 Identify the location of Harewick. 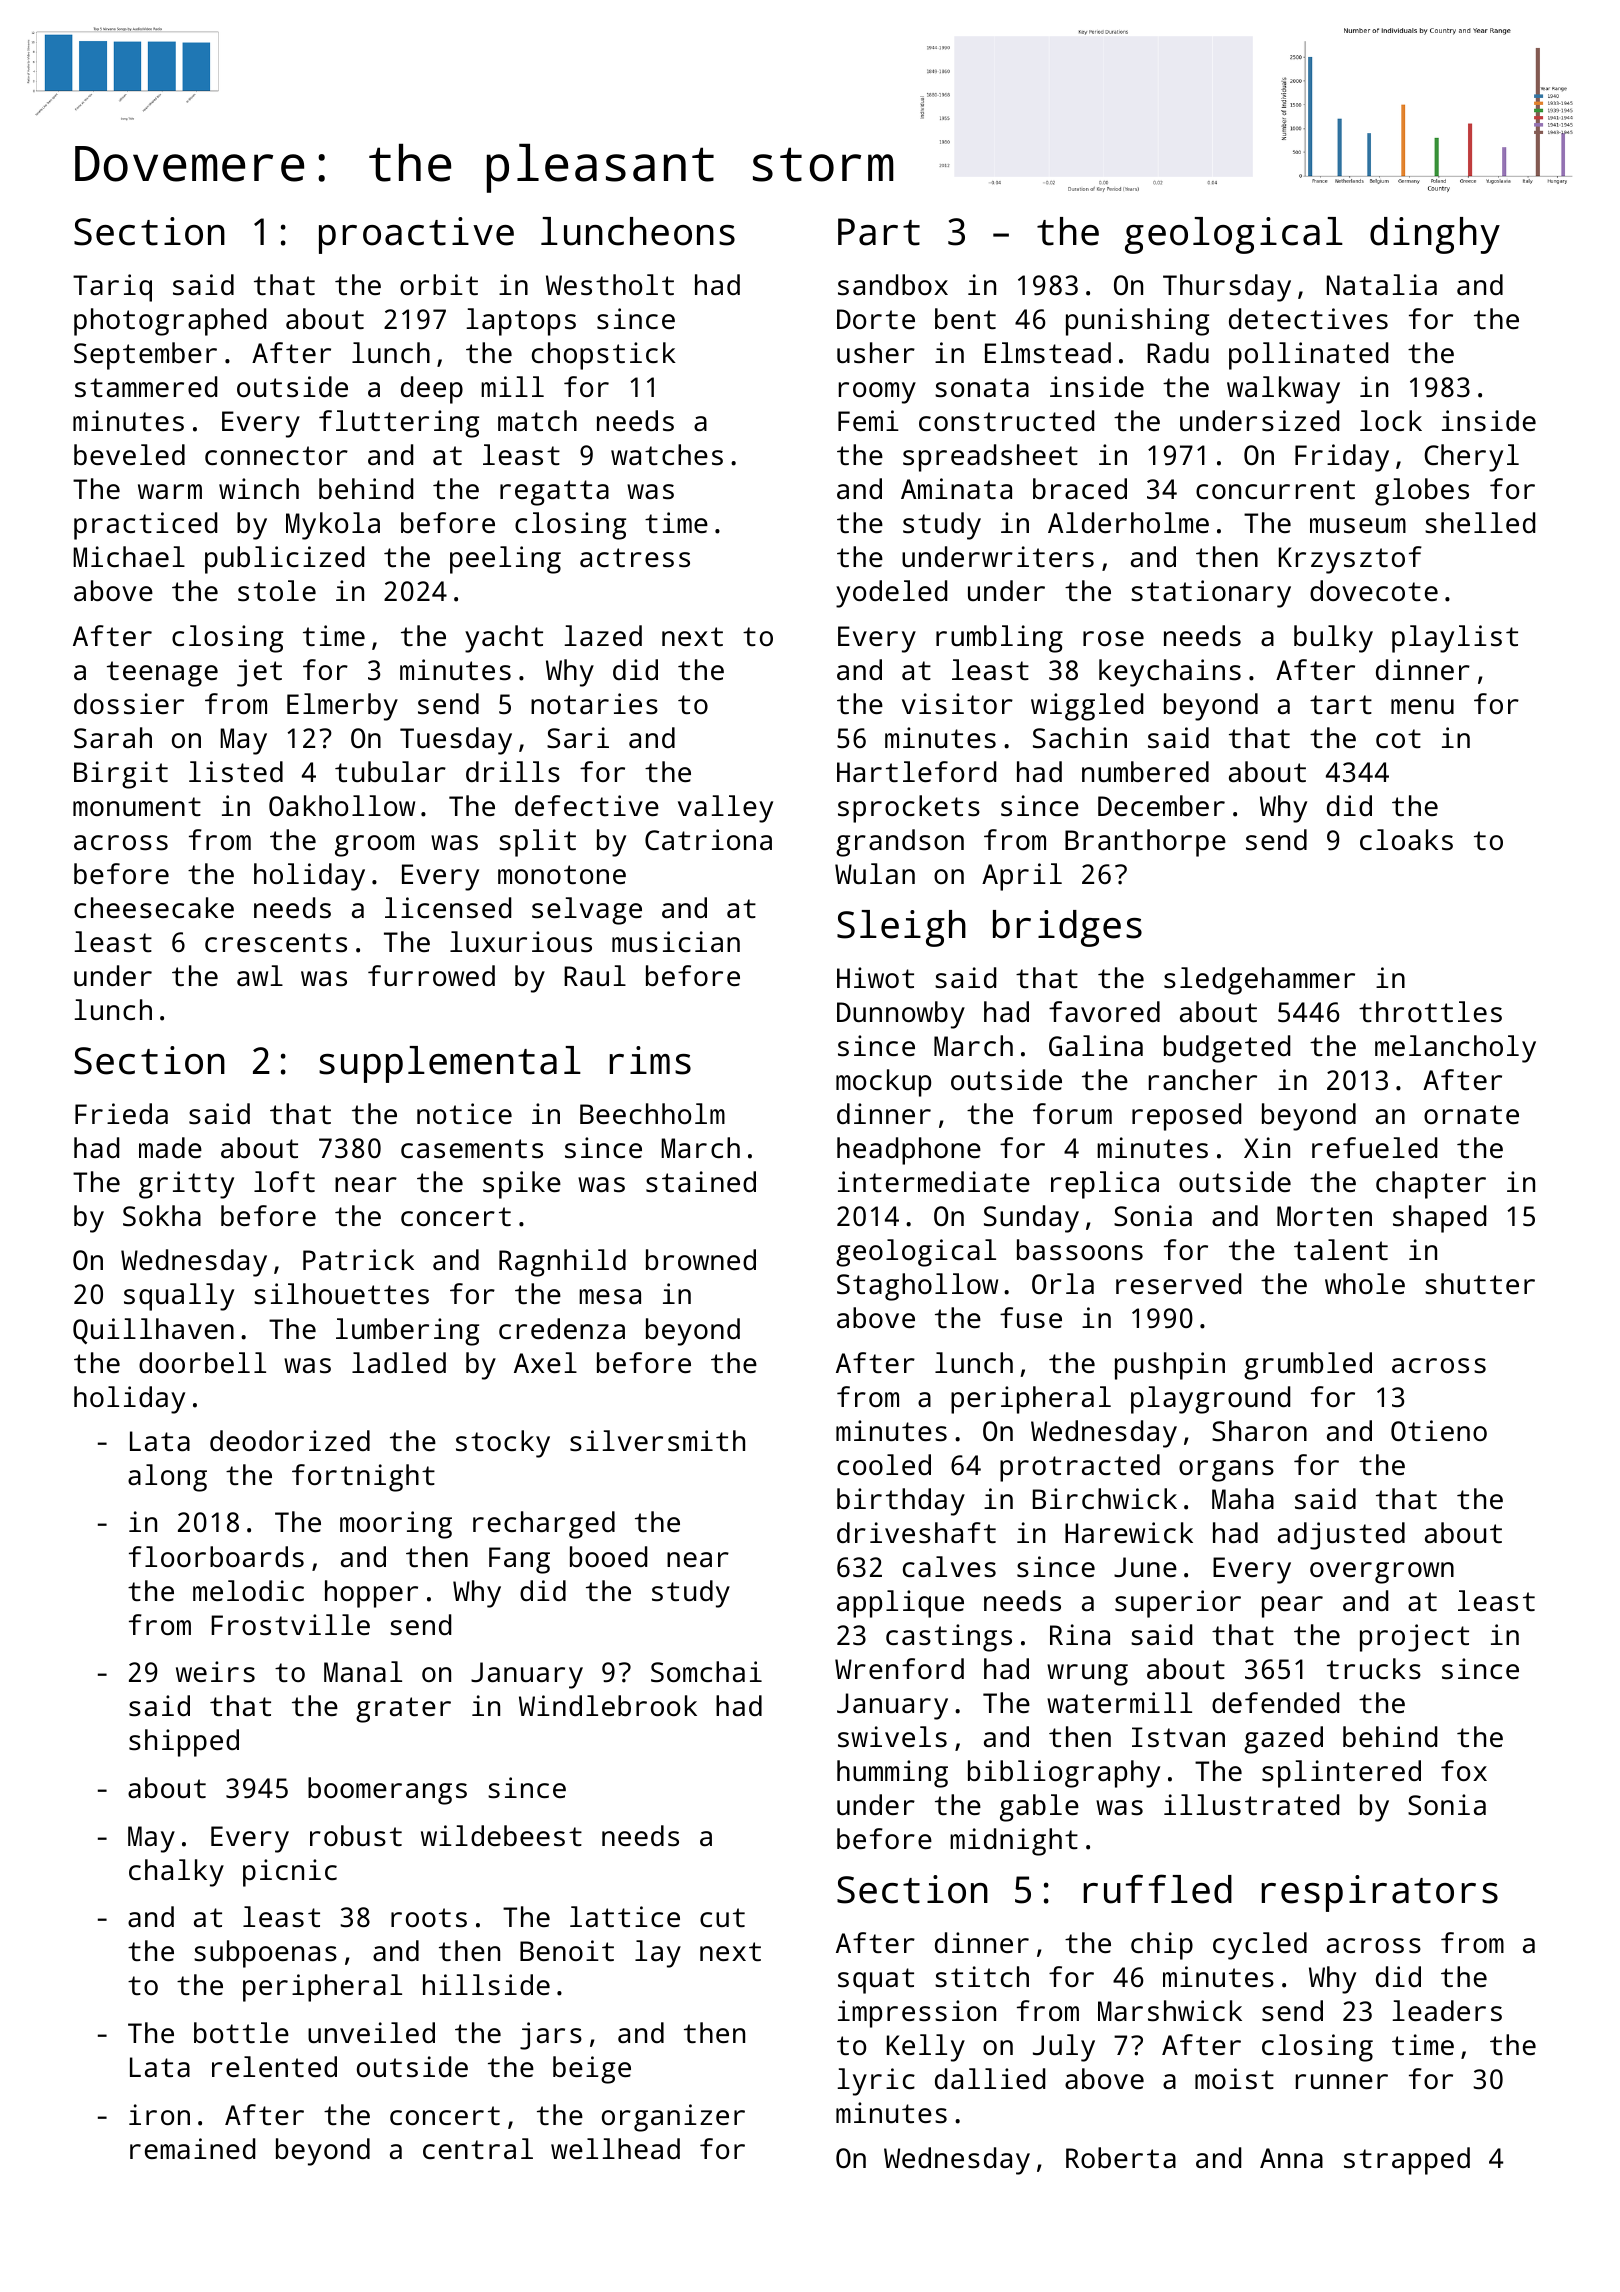
(1129, 1532).
